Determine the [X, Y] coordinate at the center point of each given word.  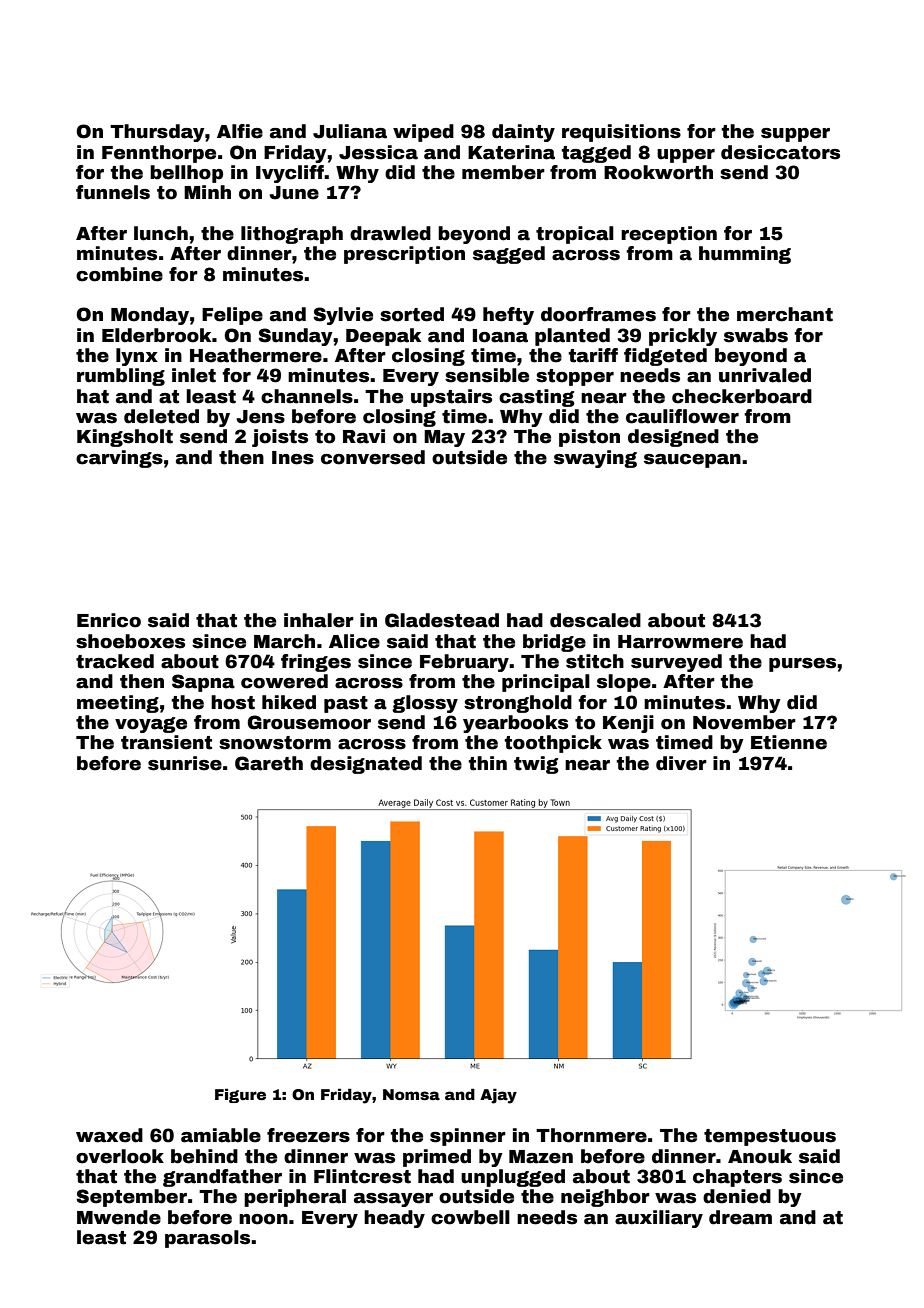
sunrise [185, 763]
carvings [119, 459]
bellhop [186, 174]
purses [802, 665]
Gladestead [442, 620]
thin [487, 763]
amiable [221, 1135]
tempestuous [770, 1137]
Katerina [511, 152]
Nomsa [411, 1094]
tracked [115, 661]
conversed [373, 457]
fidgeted [665, 357]
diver [681, 763]
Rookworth [658, 172]
